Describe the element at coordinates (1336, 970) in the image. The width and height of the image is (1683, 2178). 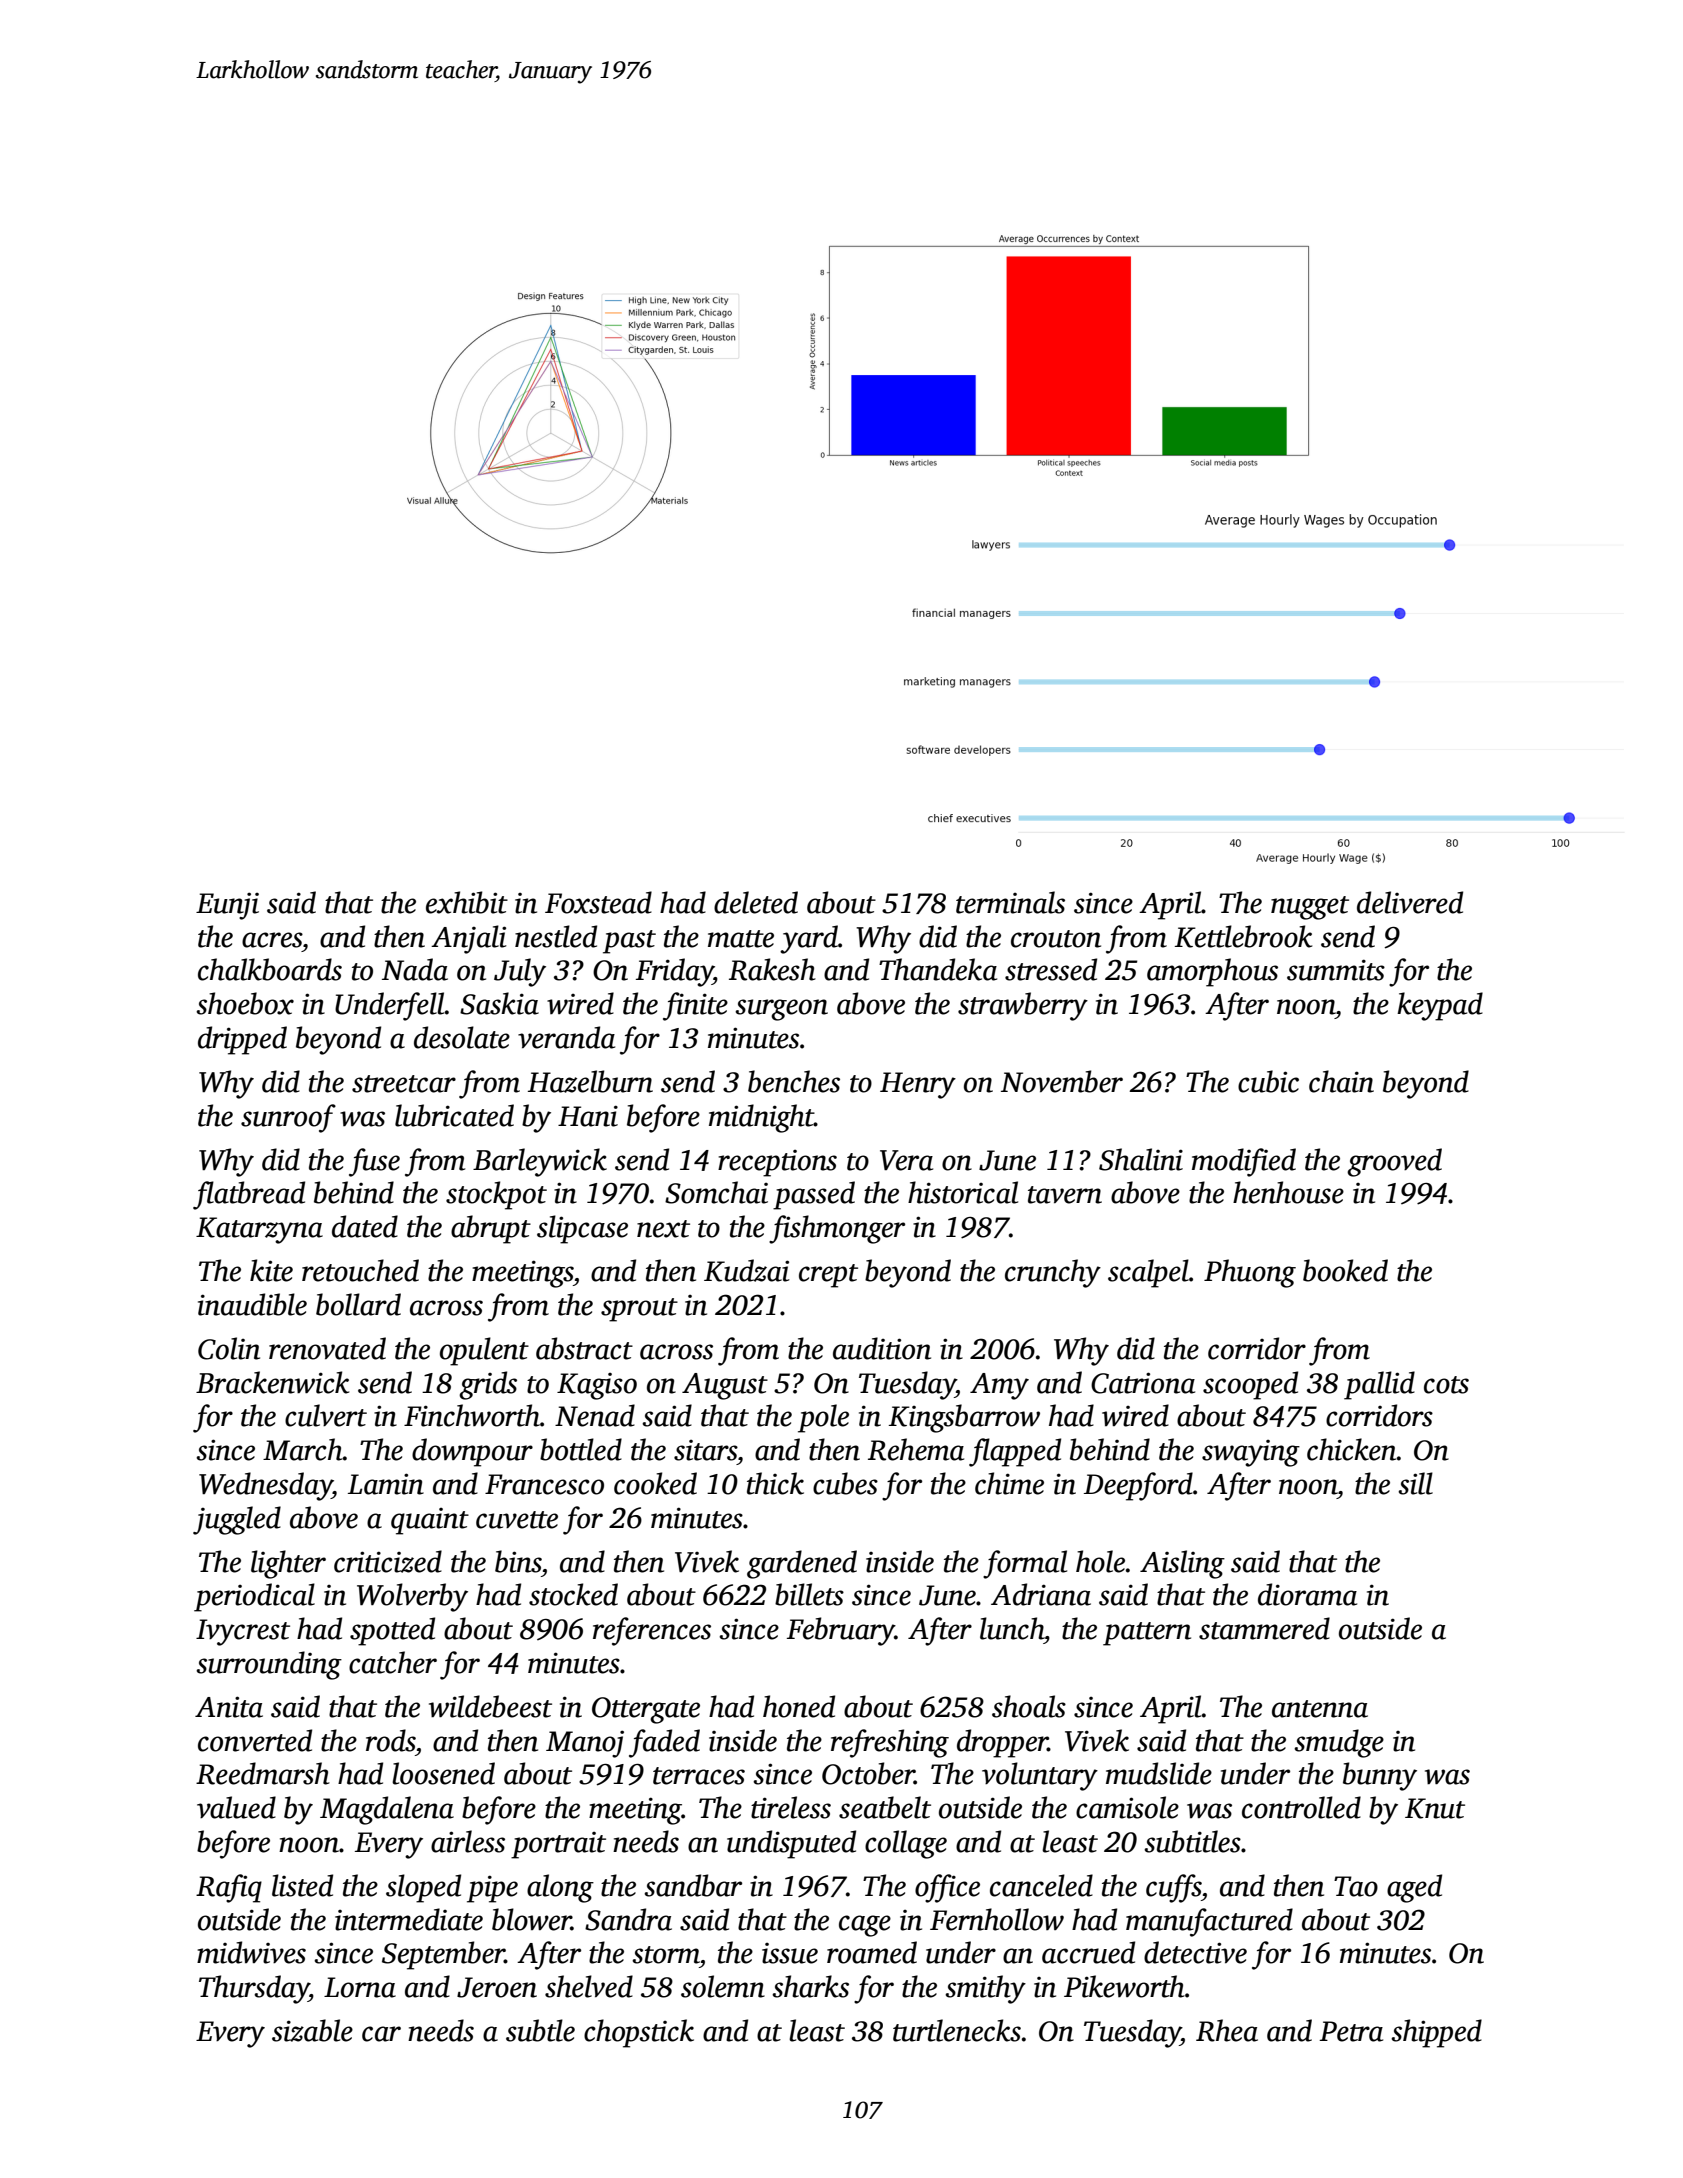
I see `summits` at that location.
